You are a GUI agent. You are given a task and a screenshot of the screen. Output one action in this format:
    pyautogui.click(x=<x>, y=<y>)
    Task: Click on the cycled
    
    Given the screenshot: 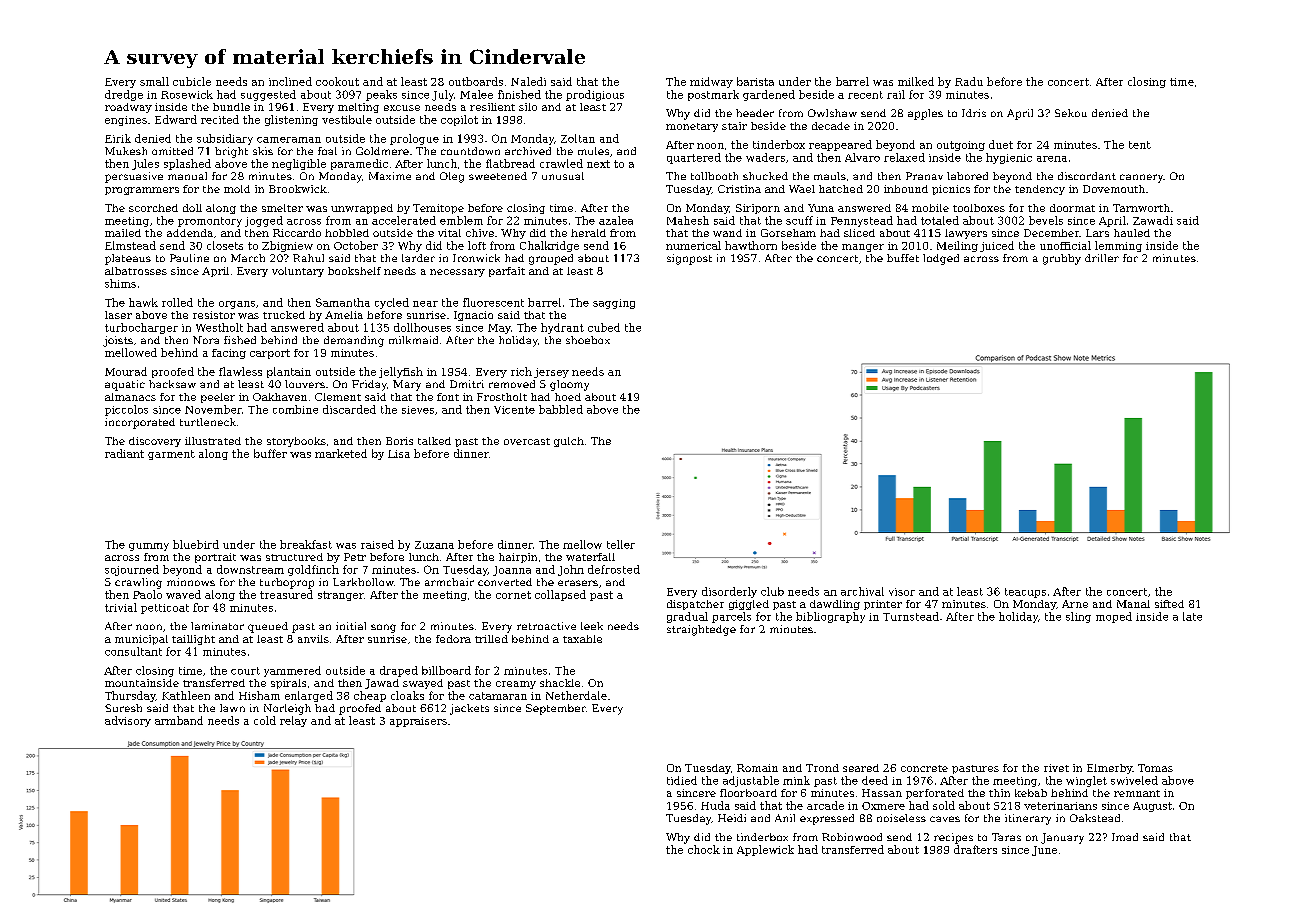 What is the action you would take?
    pyautogui.click(x=392, y=303)
